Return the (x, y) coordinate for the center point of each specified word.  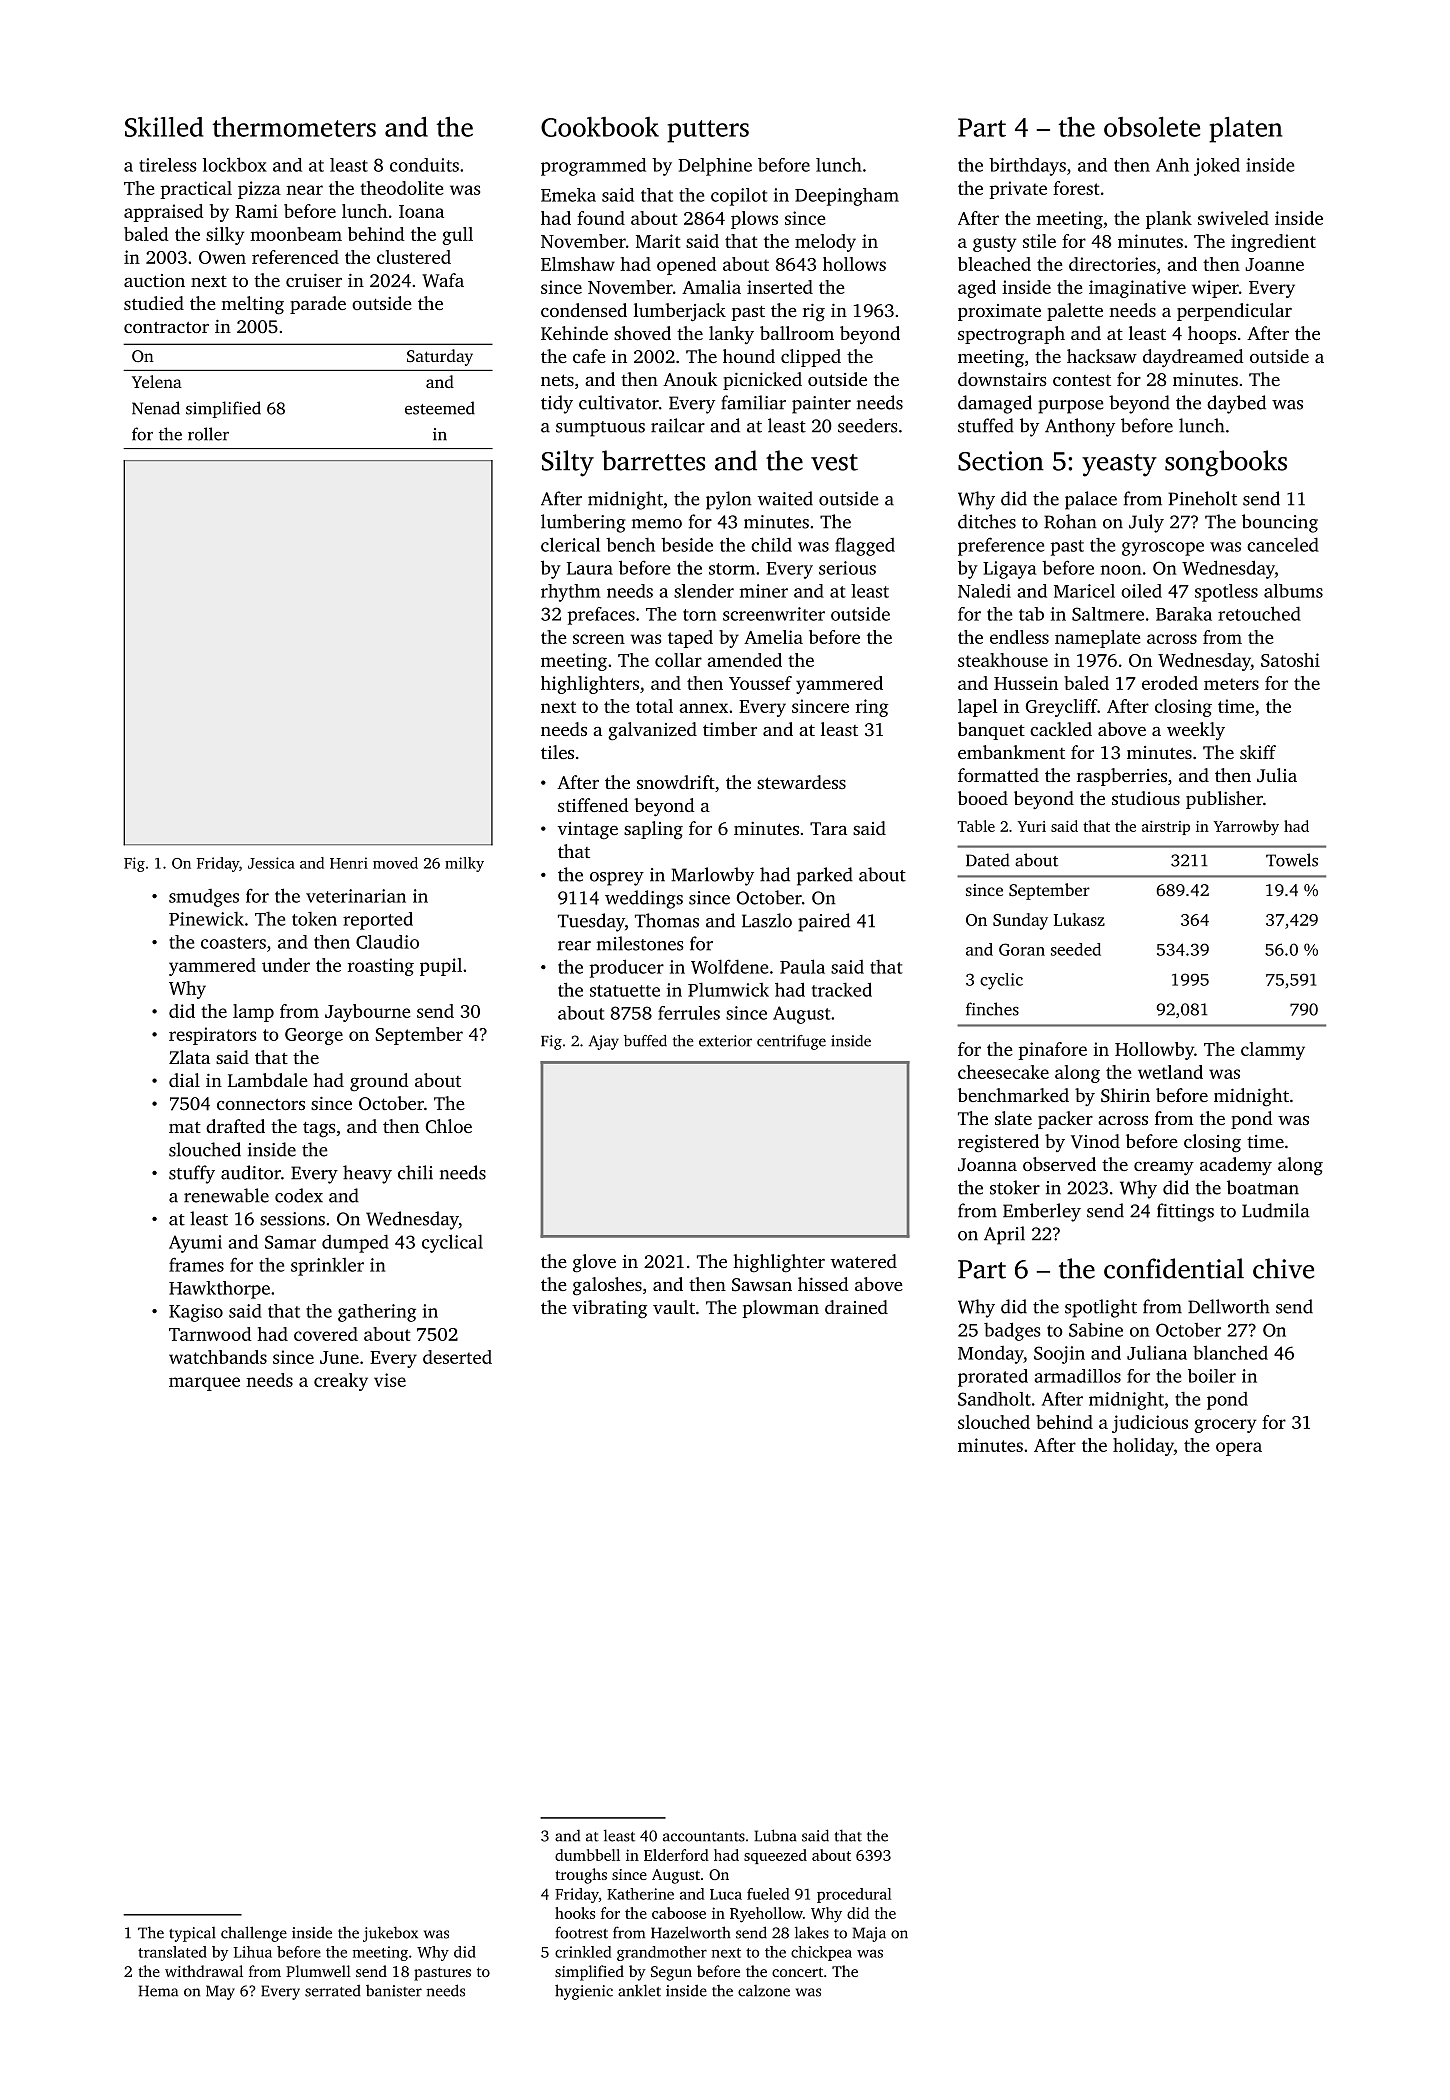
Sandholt (994, 1399)
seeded (1076, 949)
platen (1245, 130)
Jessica (271, 863)
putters (708, 131)
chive (1283, 1268)
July (1146, 523)
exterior (725, 1041)
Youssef (760, 683)
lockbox (235, 164)
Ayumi (195, 1244)
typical (192, 1934)
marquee (204, 1384)
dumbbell (587, 1855)
